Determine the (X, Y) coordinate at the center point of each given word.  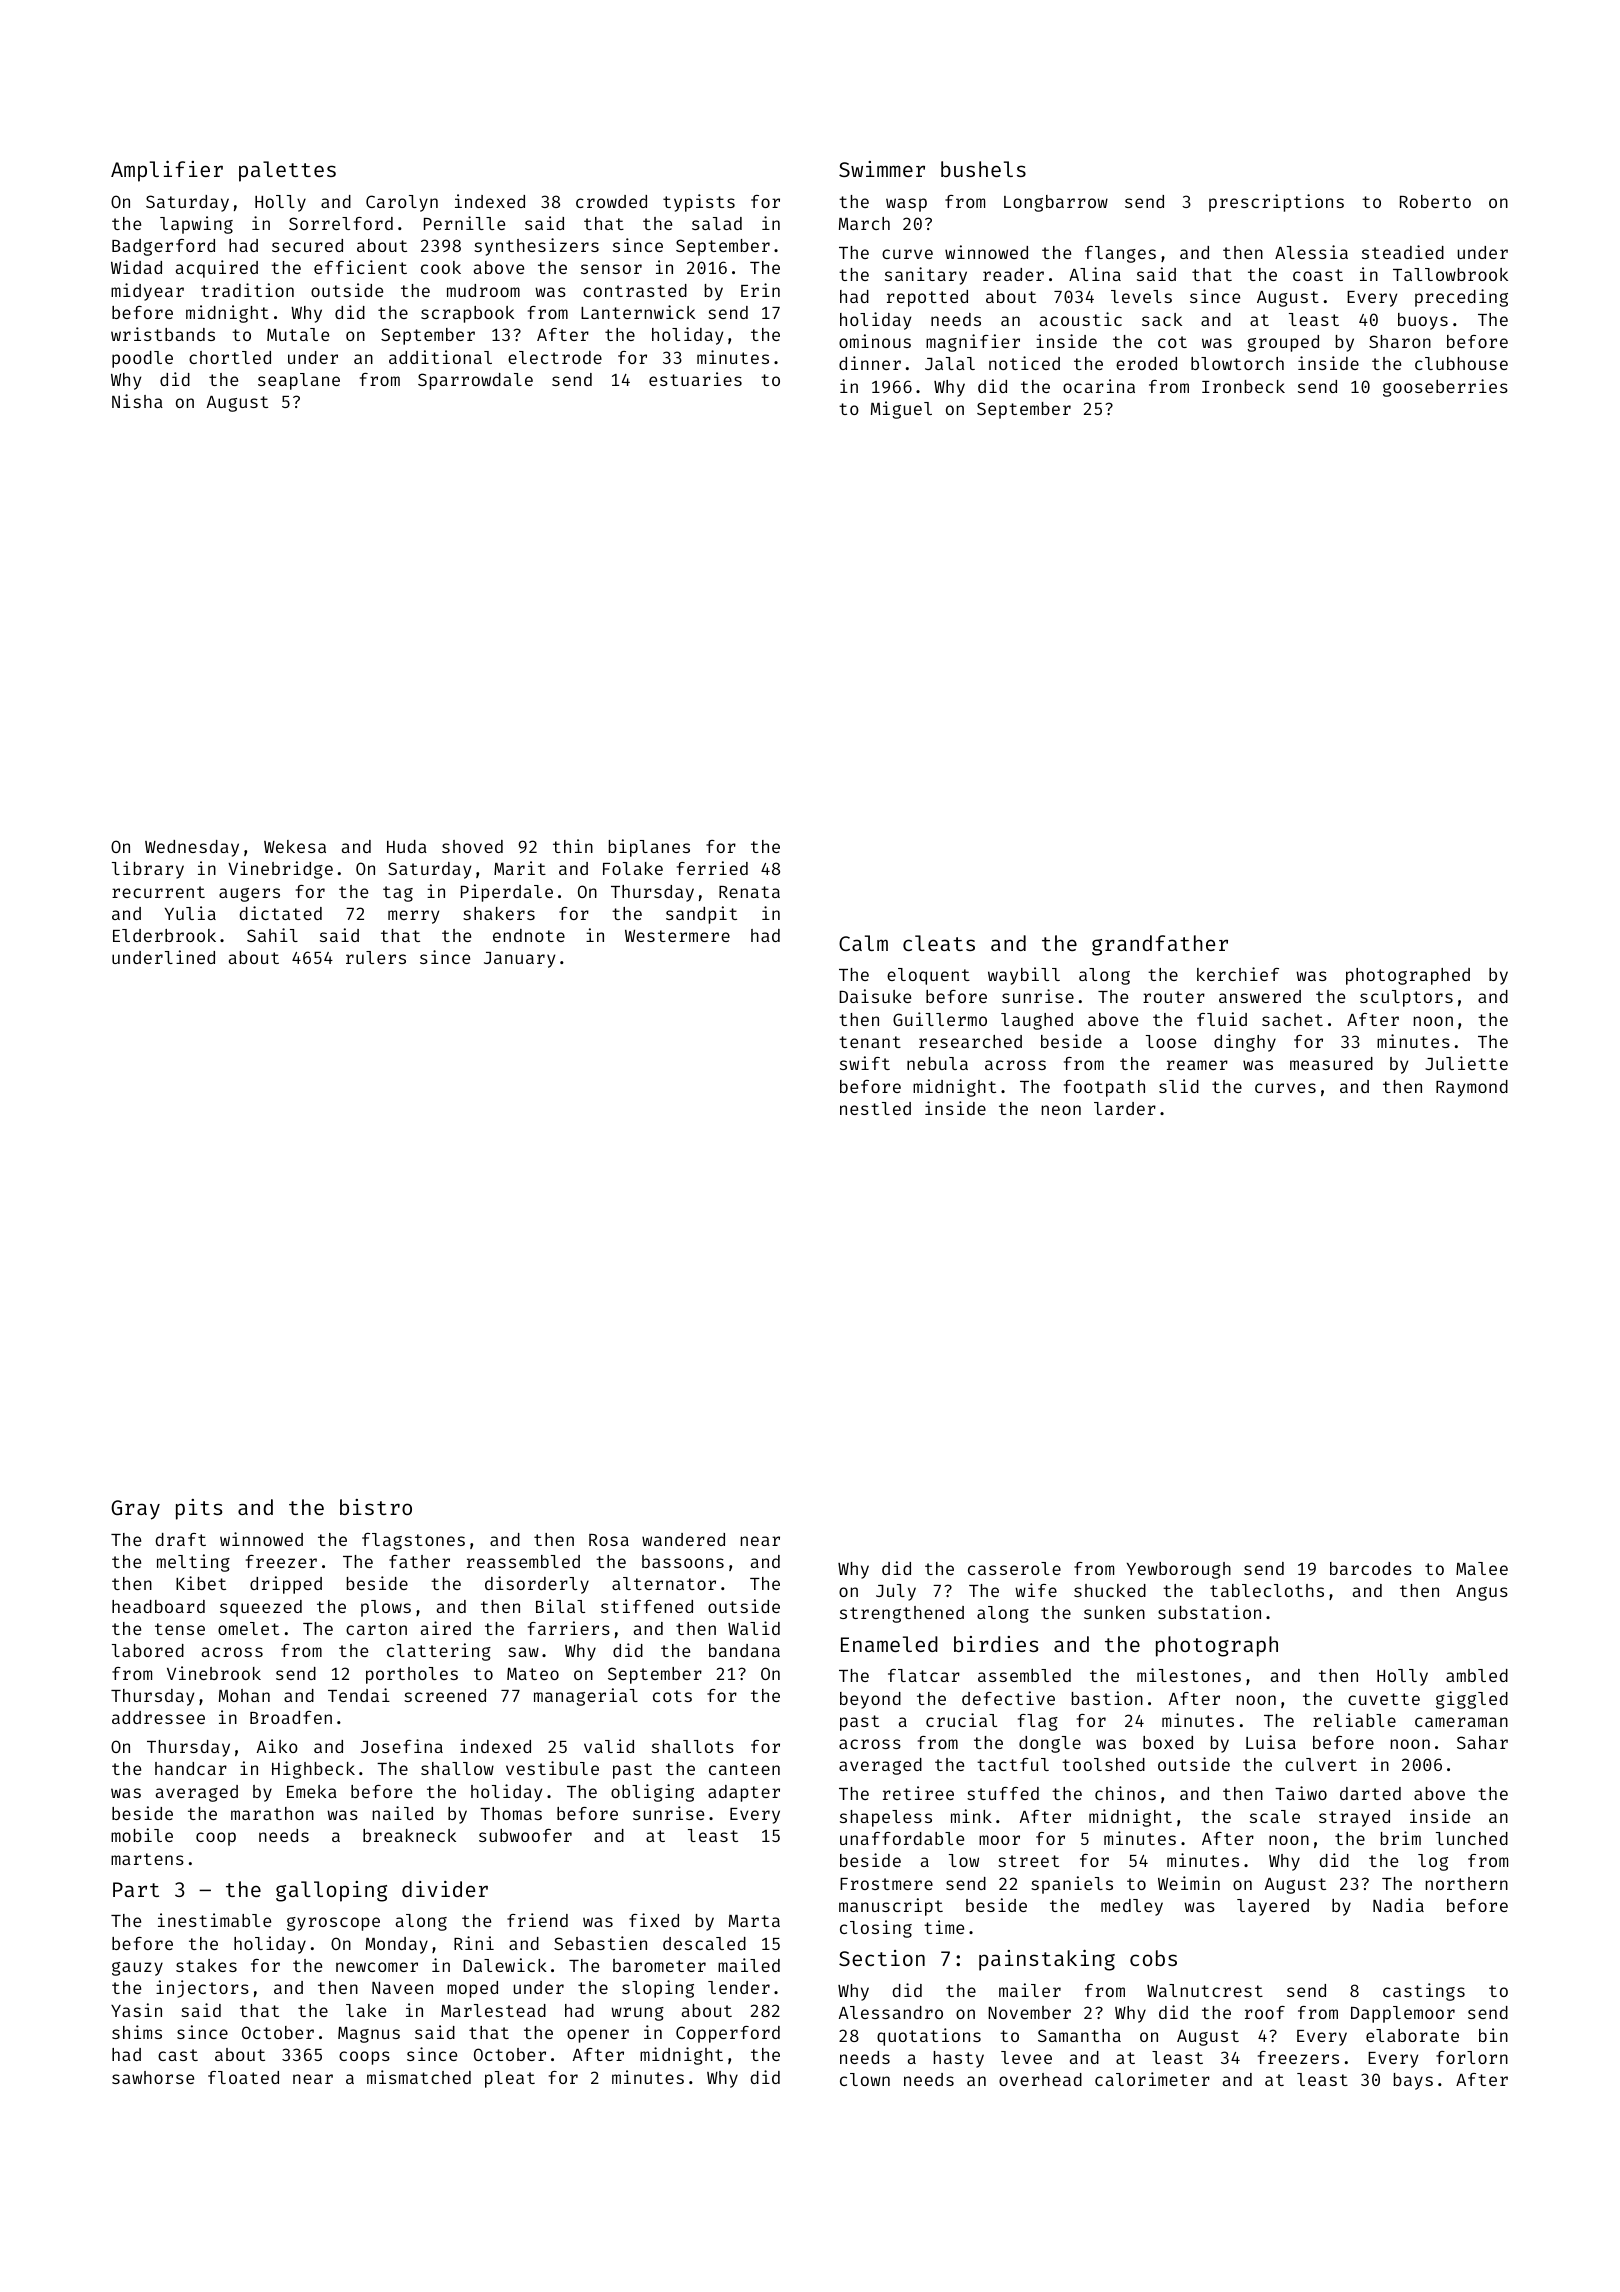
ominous (875, 341)
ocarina (1099, 386)
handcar (191, 1768)
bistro (376, 1507)
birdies (996, 1644)
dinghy (1245, 1043)
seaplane (299, 381)
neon (1061, 1110)
